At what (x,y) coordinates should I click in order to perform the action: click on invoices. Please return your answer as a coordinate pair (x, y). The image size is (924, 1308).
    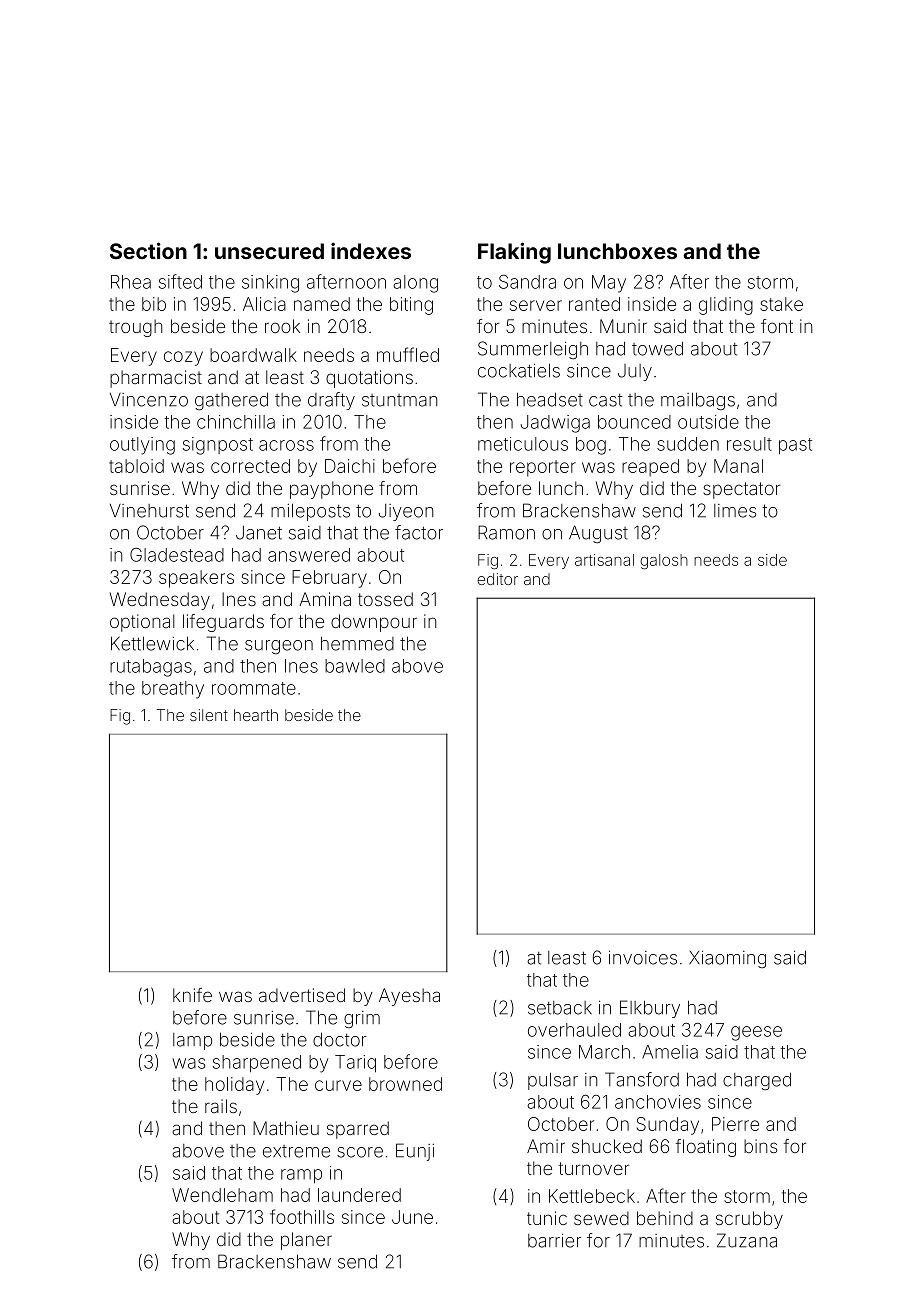
    Looking at the image, I should click on (643, 958).
